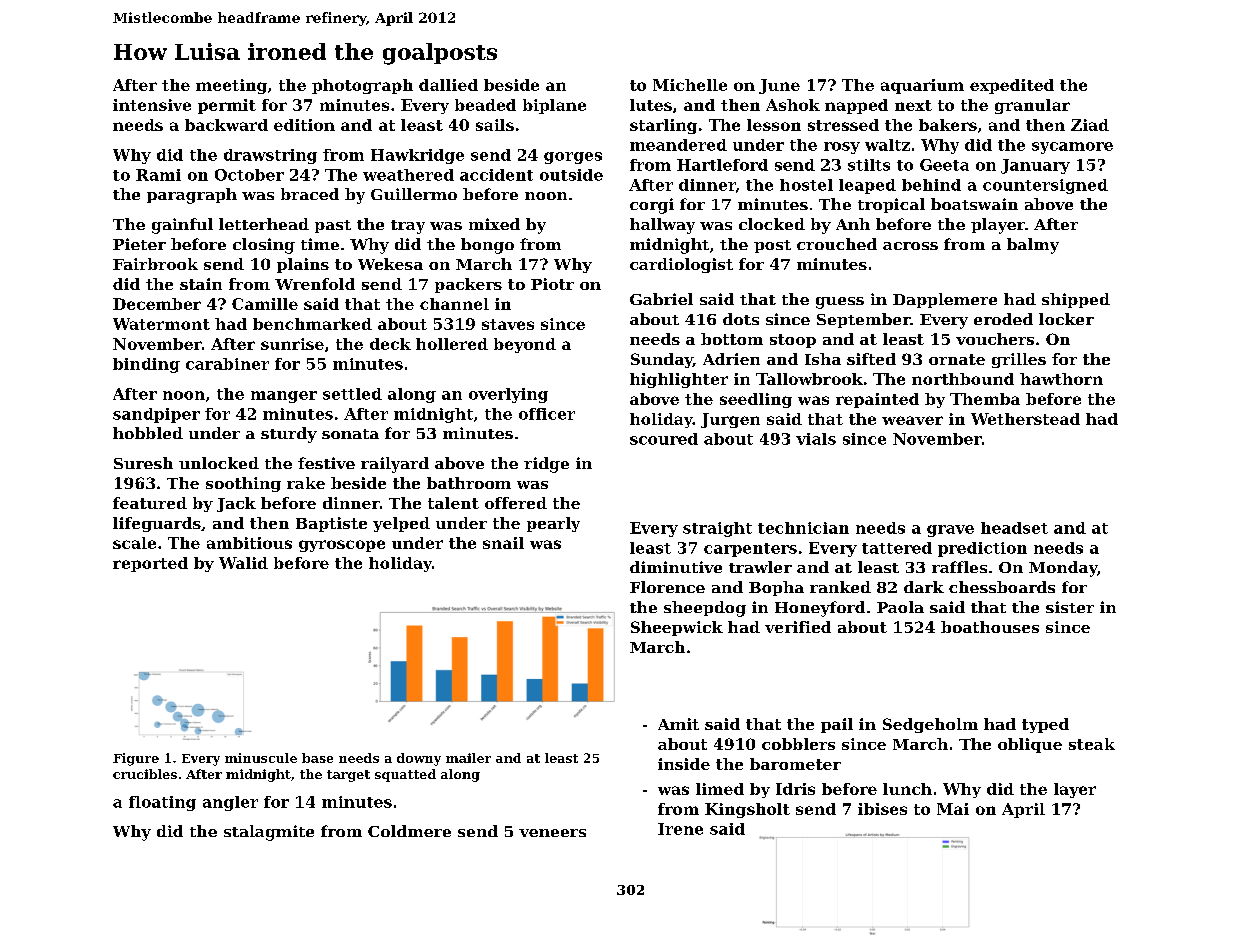  What do you see at coordinates (1012, 86) in the image?
I see `expedited` at bounding box center [1012, 86].
